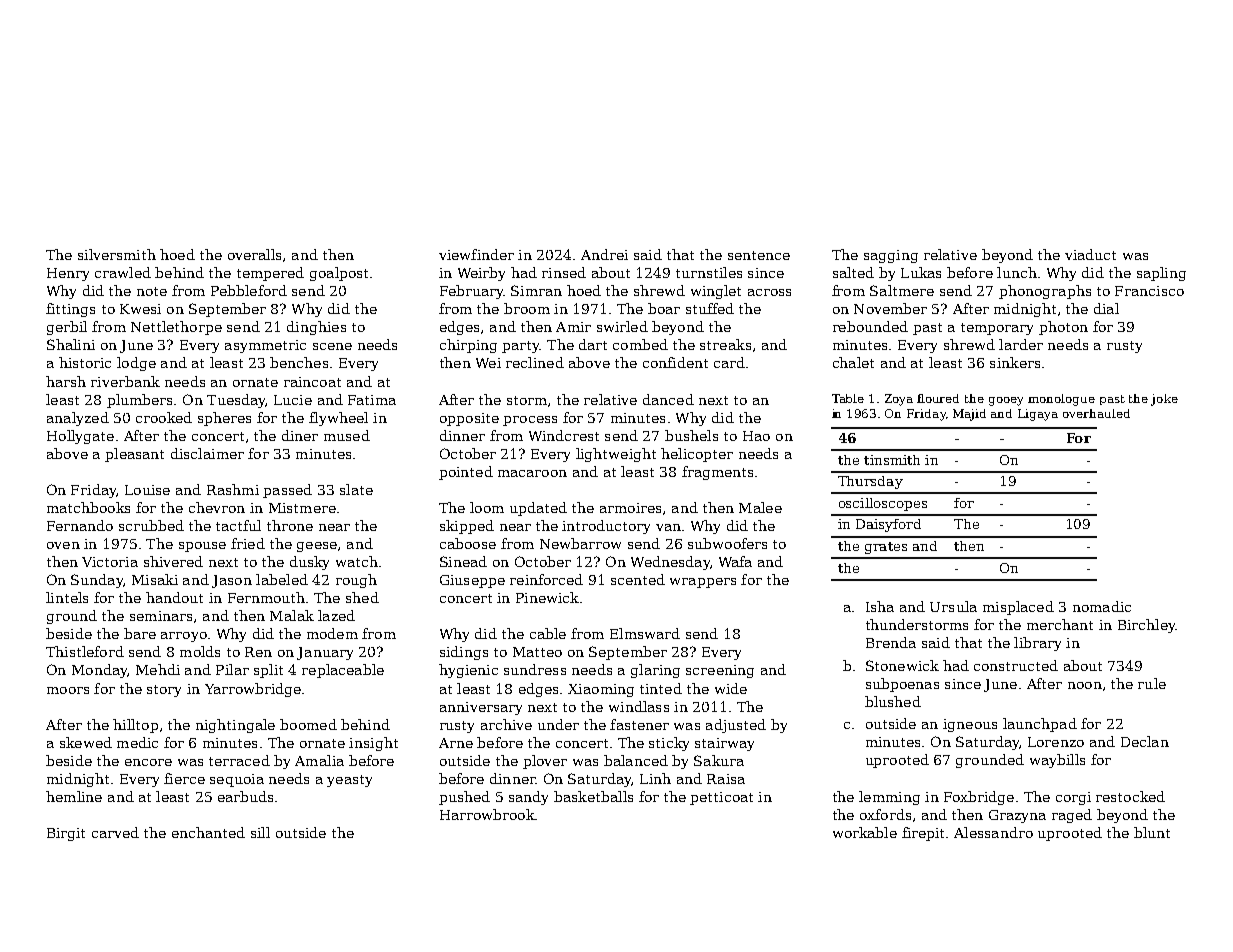  I want to click on reclined, so click(535, 362).
